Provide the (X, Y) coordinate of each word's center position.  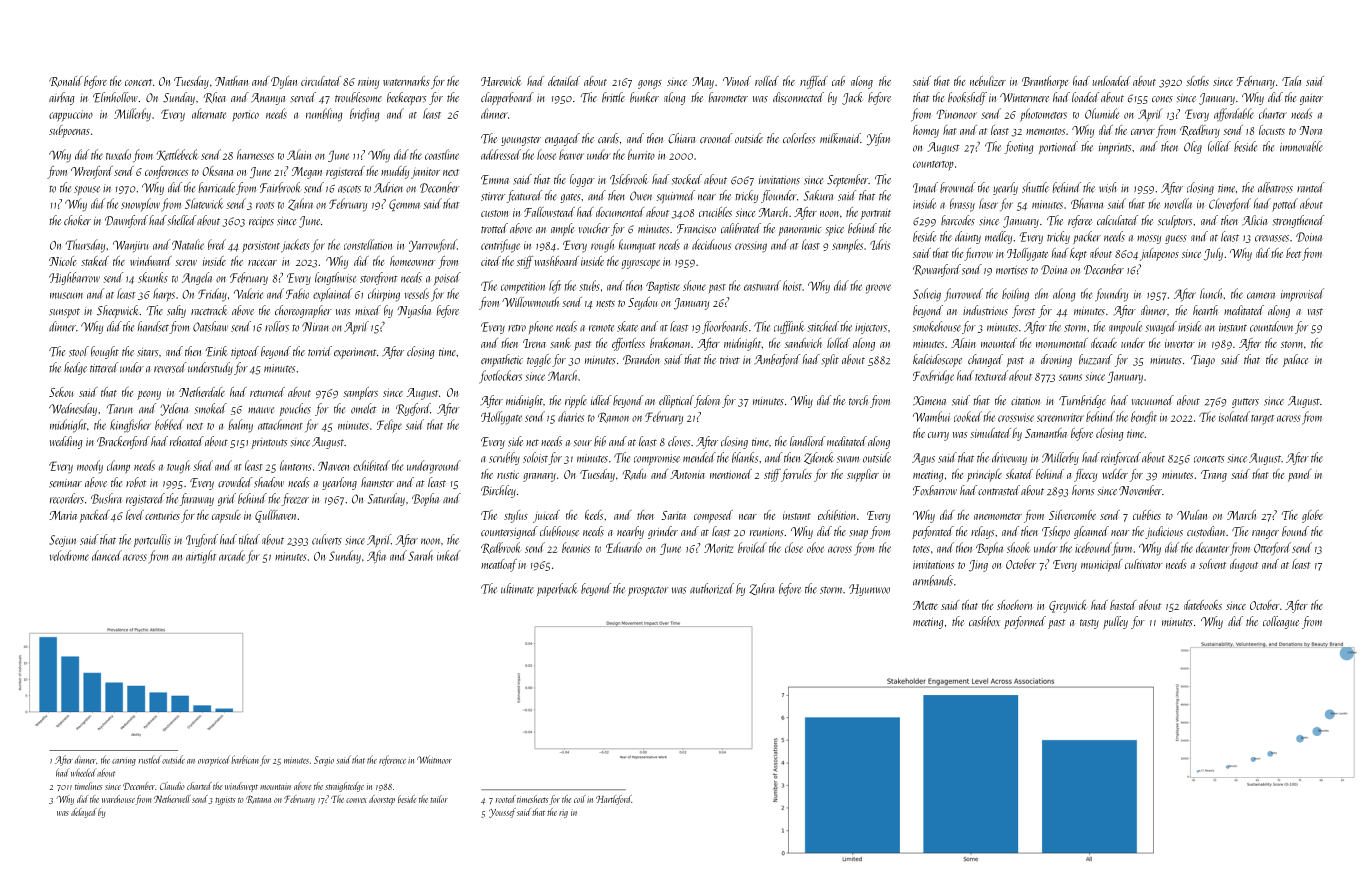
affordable (1234, 115)
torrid (320, 351)
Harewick (501, 81)
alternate (209, 113)
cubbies (1147, 515)
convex (356, 800)
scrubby (504, 458)
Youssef (502, 813)
